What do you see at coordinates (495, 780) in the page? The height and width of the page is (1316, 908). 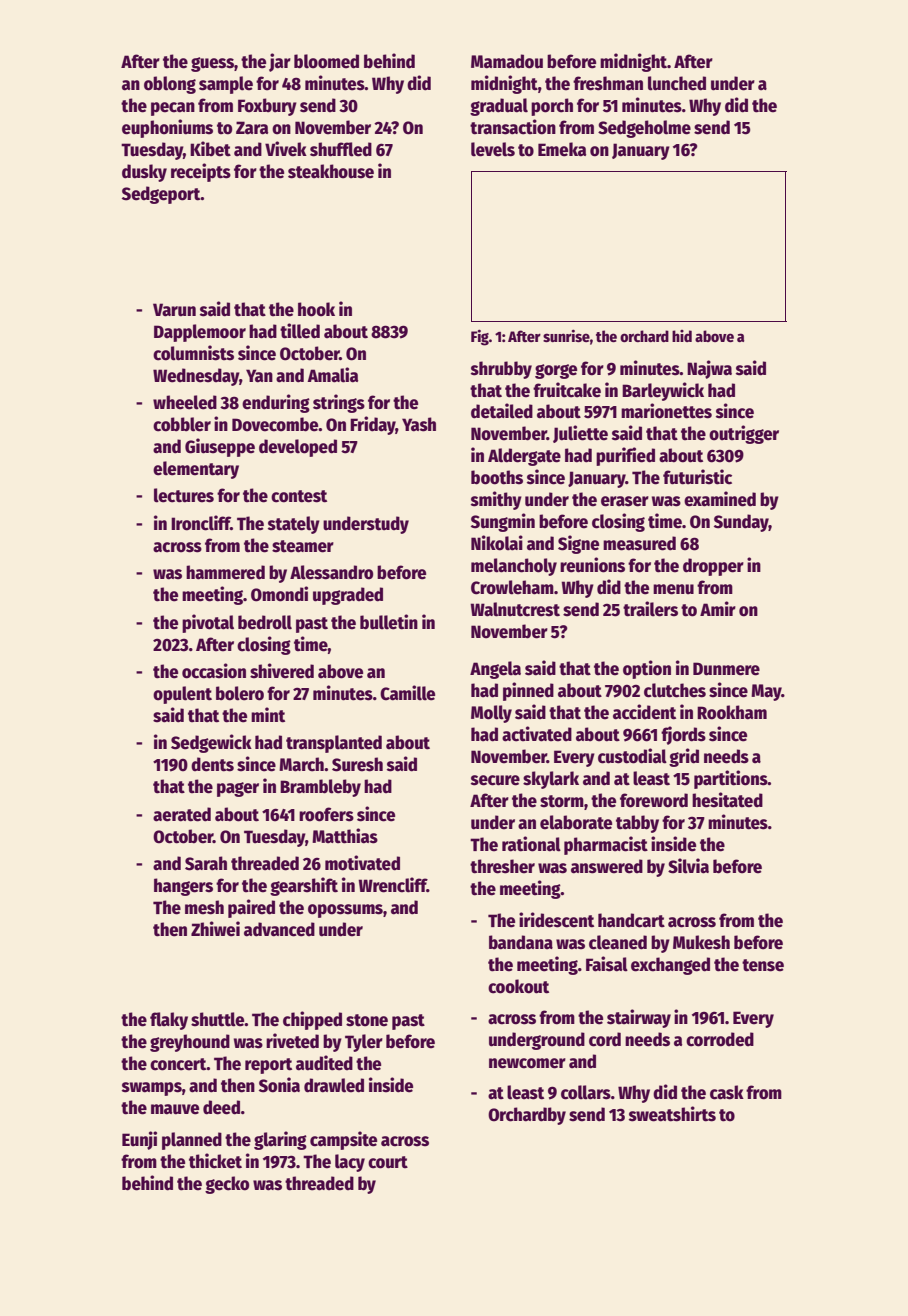 I see `secure` at bounding box center [495, 780].
